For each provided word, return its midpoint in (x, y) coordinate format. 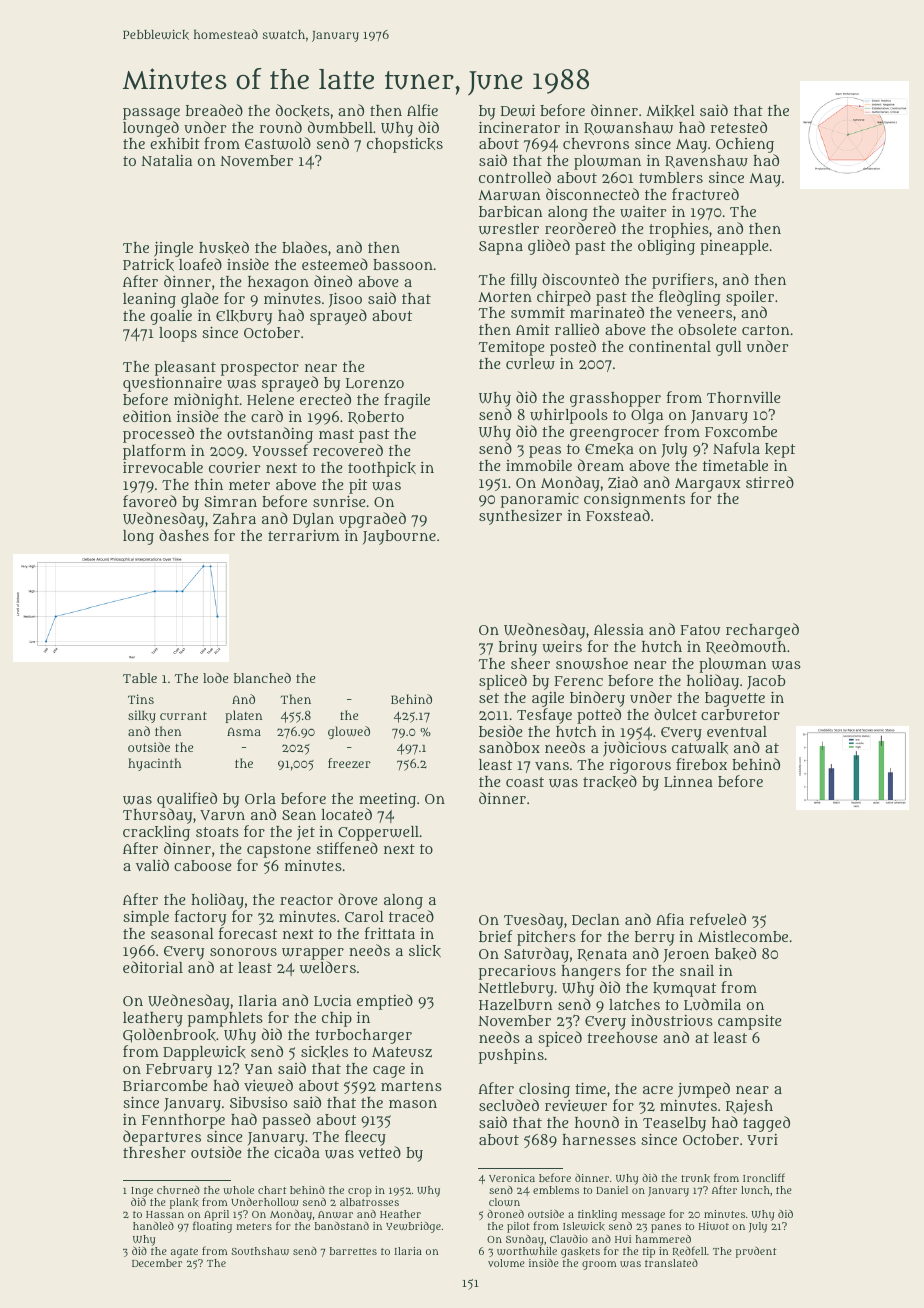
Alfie (422, 110)
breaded (214, 110)
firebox (701, 764)
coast (525, 782)
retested (739, 127)
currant (183, 715)
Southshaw (260, 1251)
